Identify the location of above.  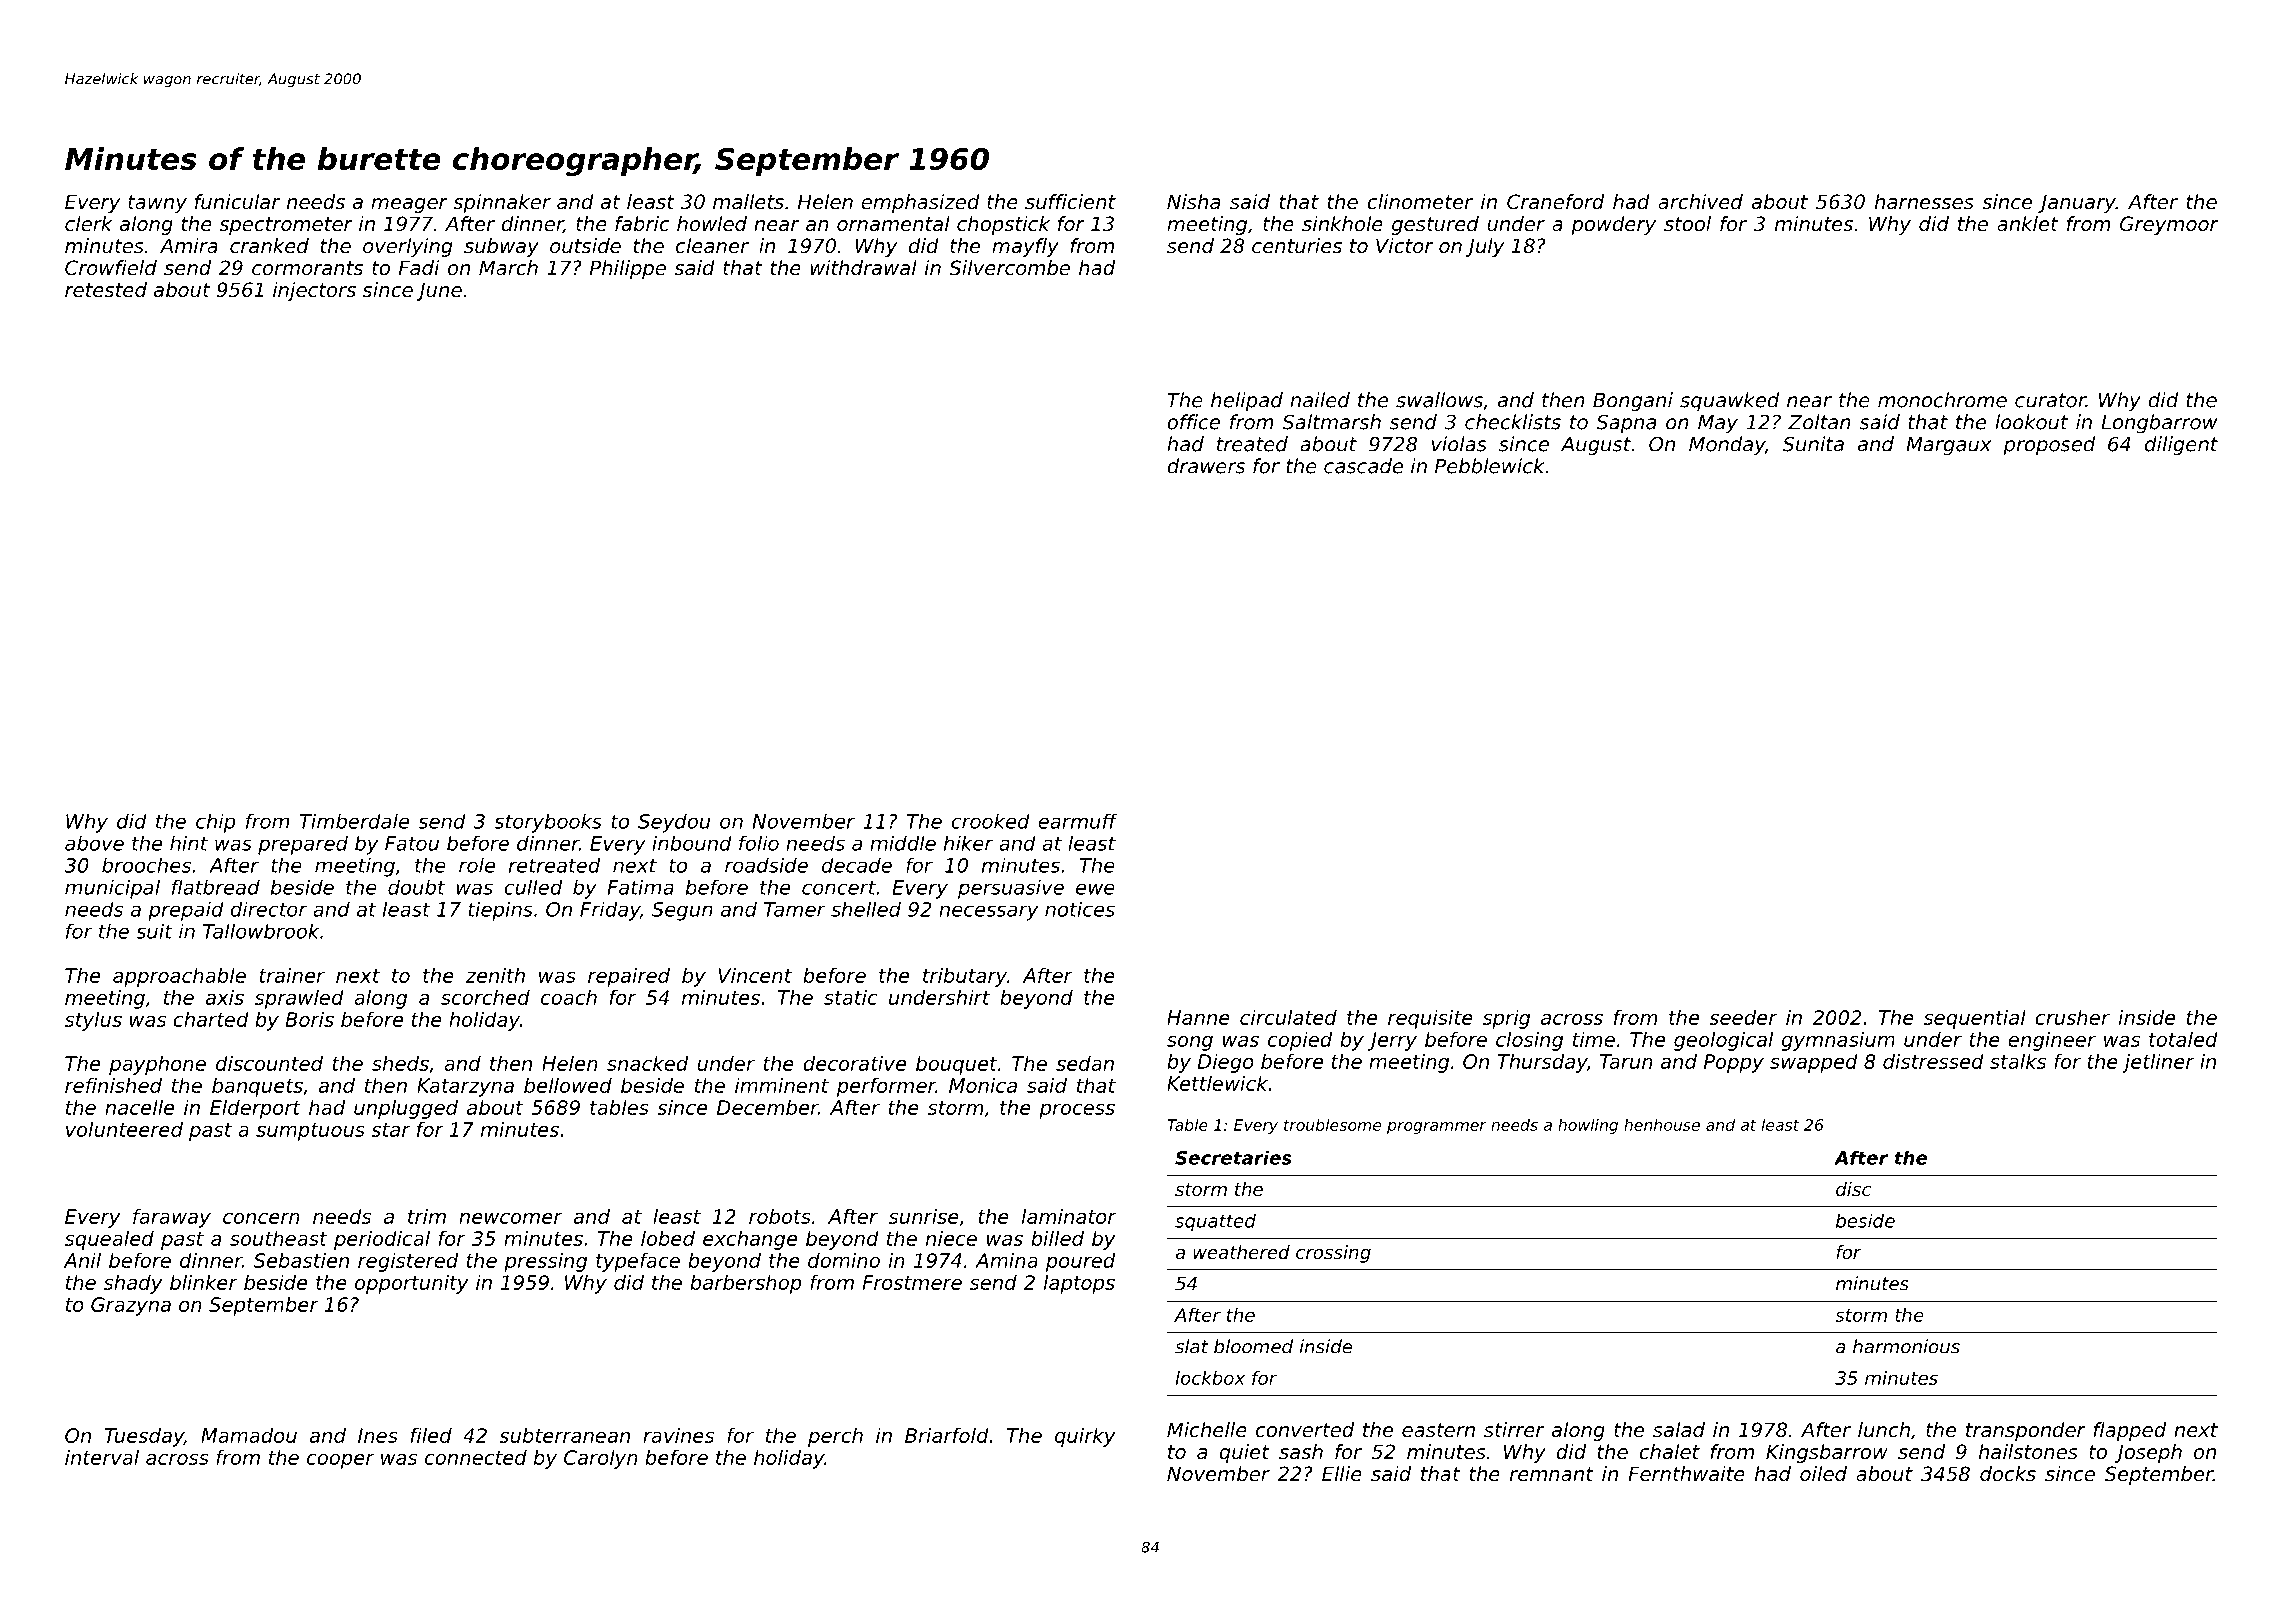
(94, 843).
